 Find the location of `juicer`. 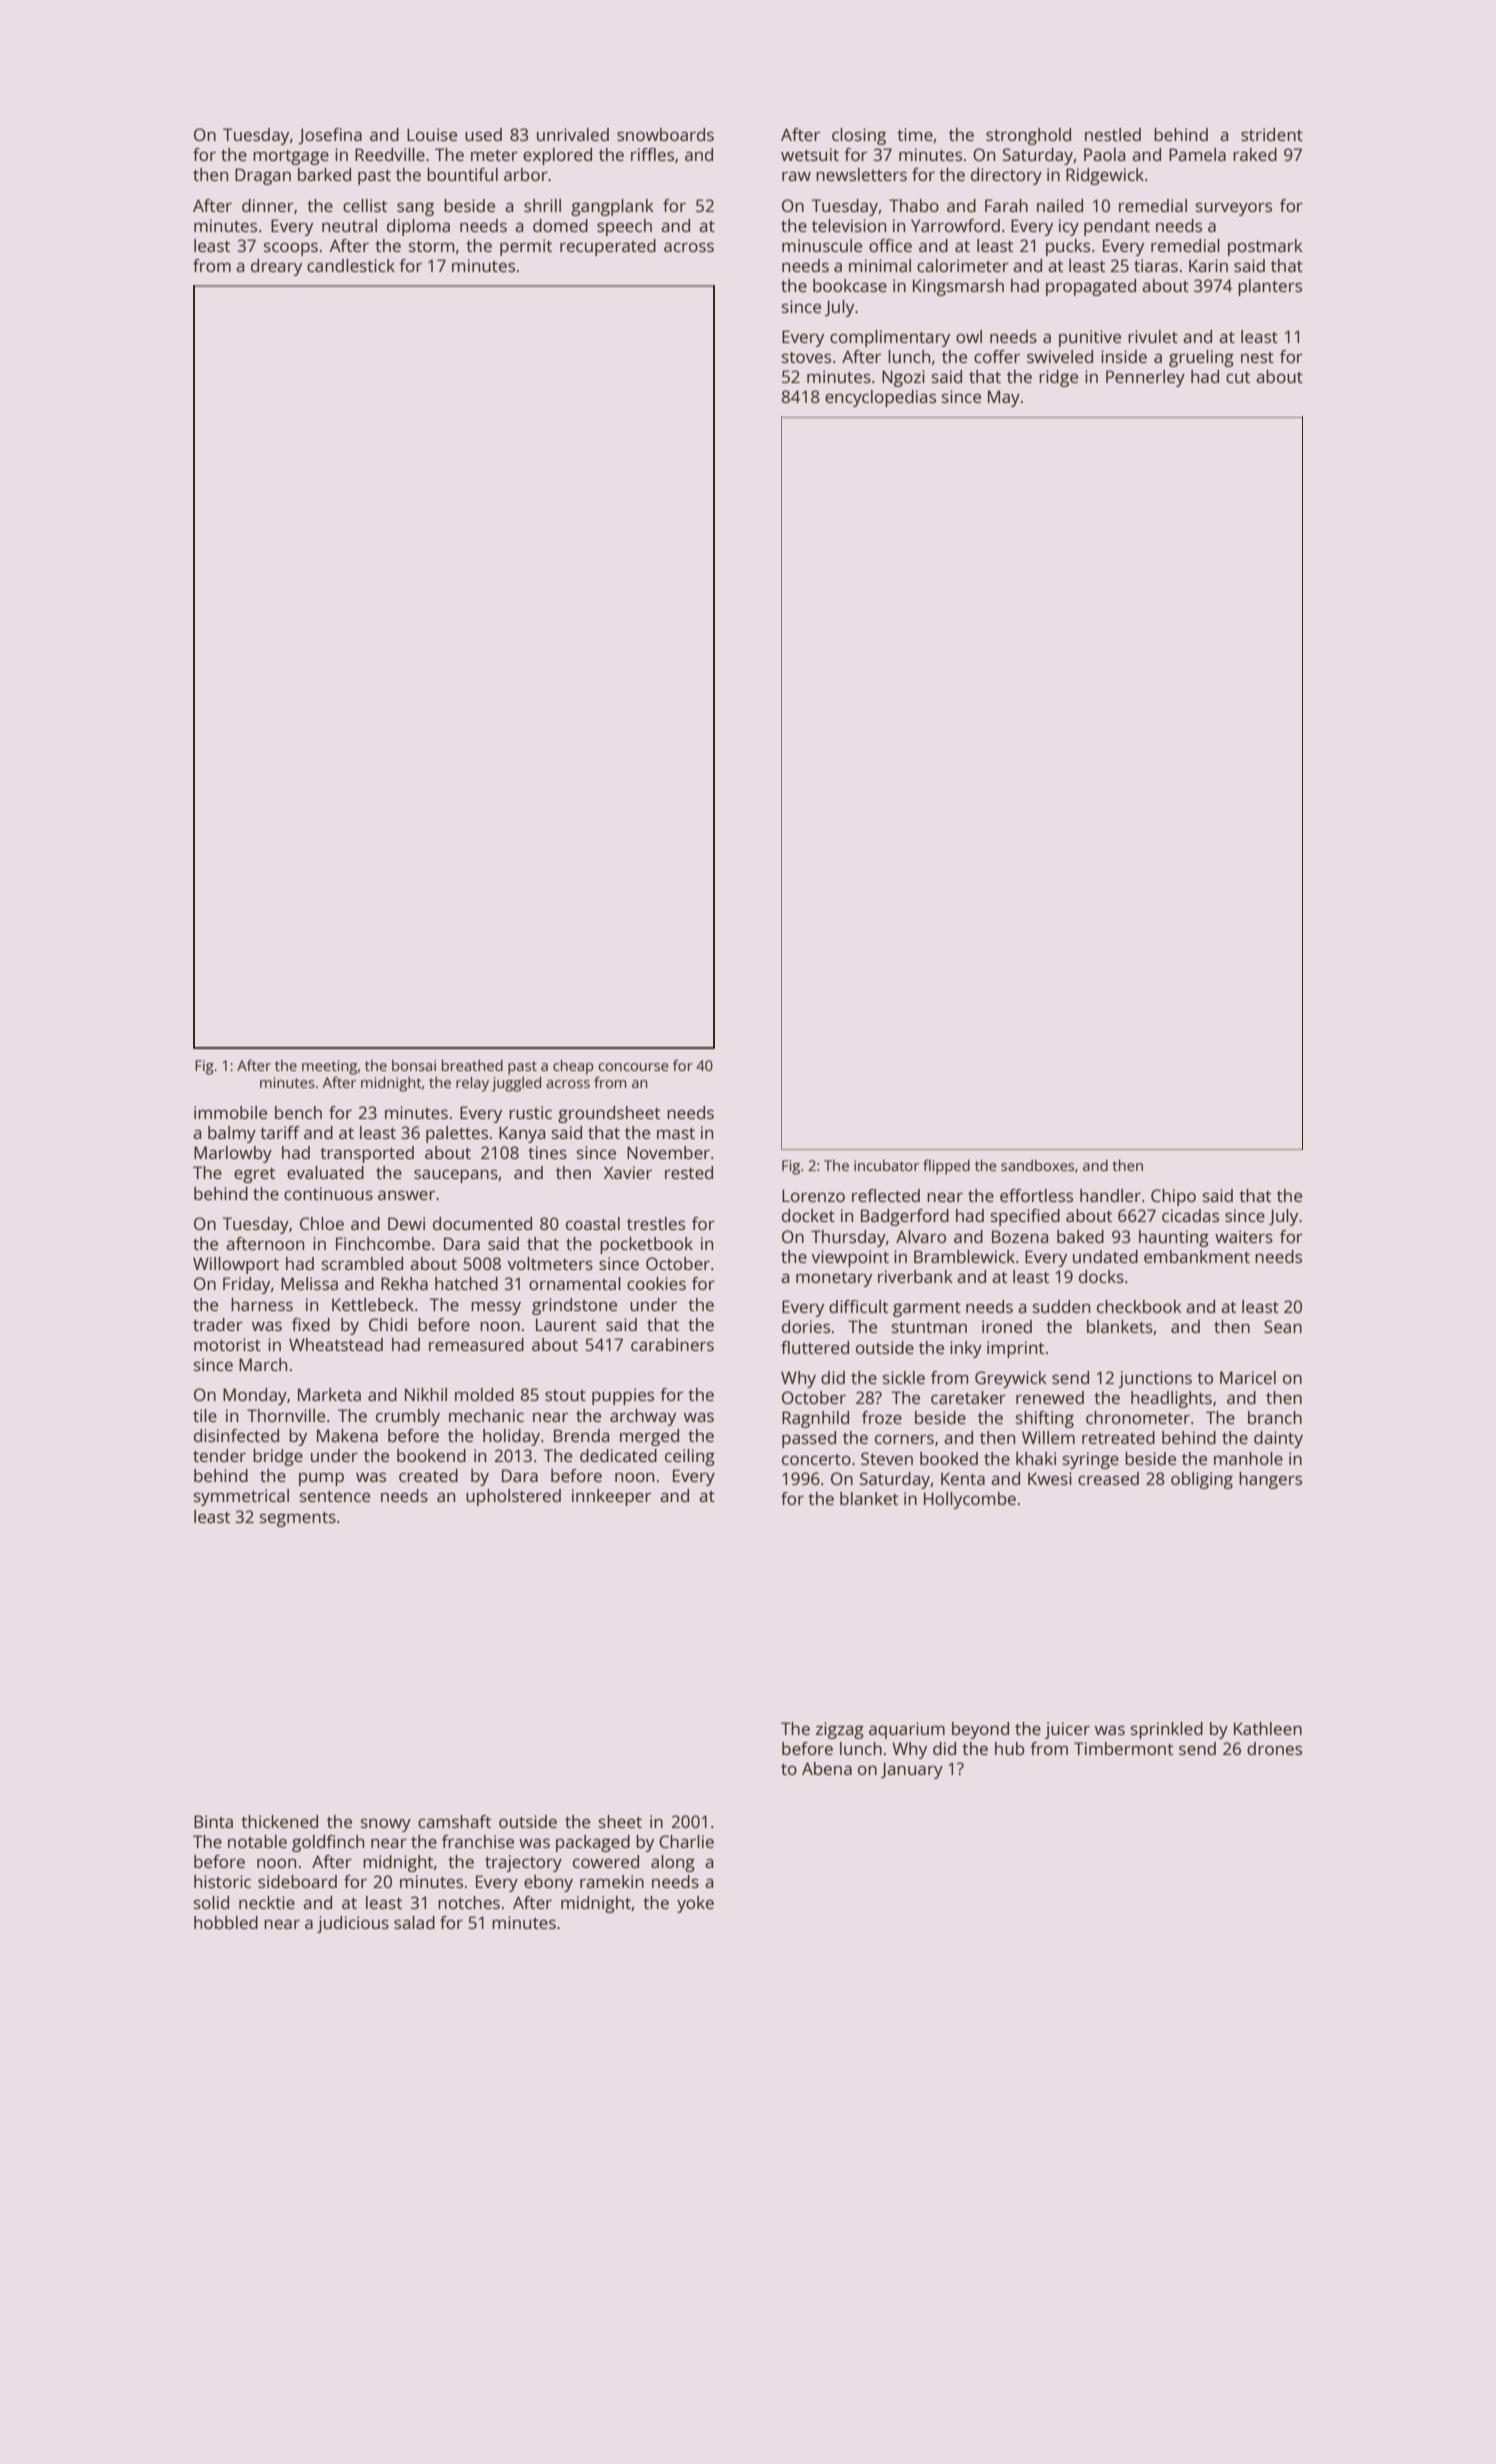

juicer is located at coordinates (1067, 1730).
